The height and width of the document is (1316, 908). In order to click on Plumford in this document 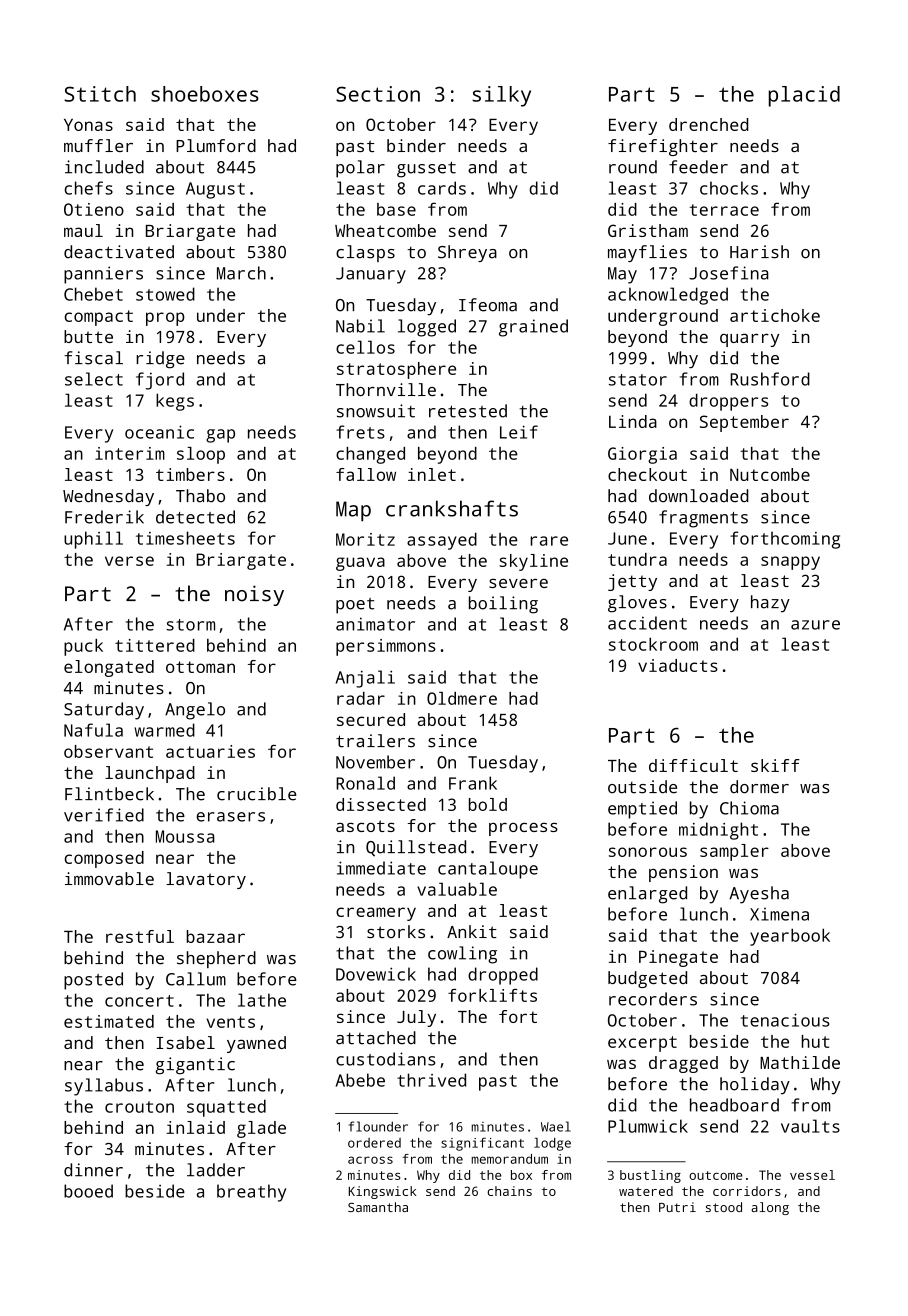, I will do `click(216, 145)`.
